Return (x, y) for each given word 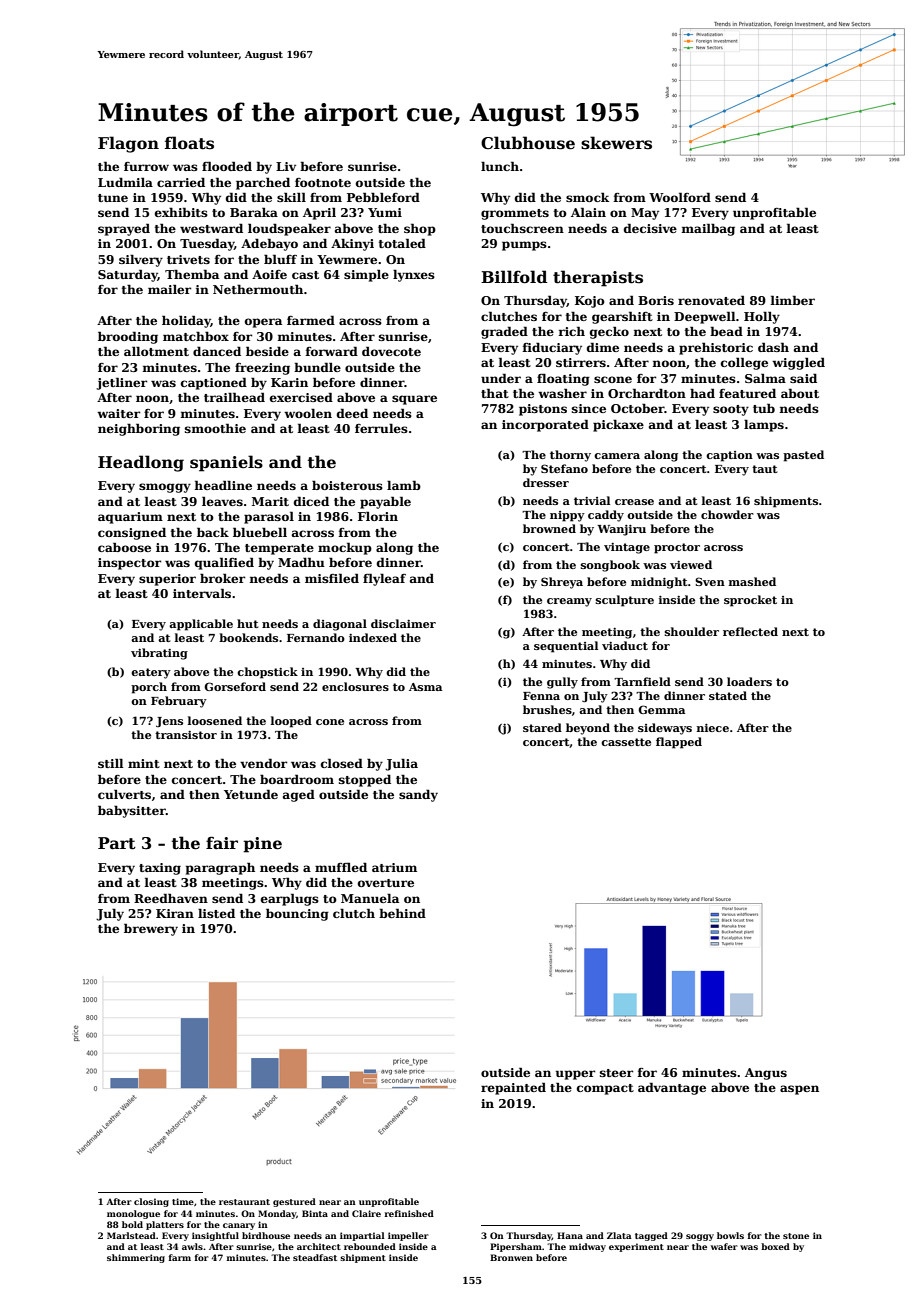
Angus (766, 1074)
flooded (227, 166)
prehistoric (716, 348)
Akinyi (352, 245)
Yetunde (251, 794)
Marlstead (131, 1235)
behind (402, 913)
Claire (366, 1213)
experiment (636, 1247)
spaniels (226, 463)
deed (352, 413)
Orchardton (647, 393)
